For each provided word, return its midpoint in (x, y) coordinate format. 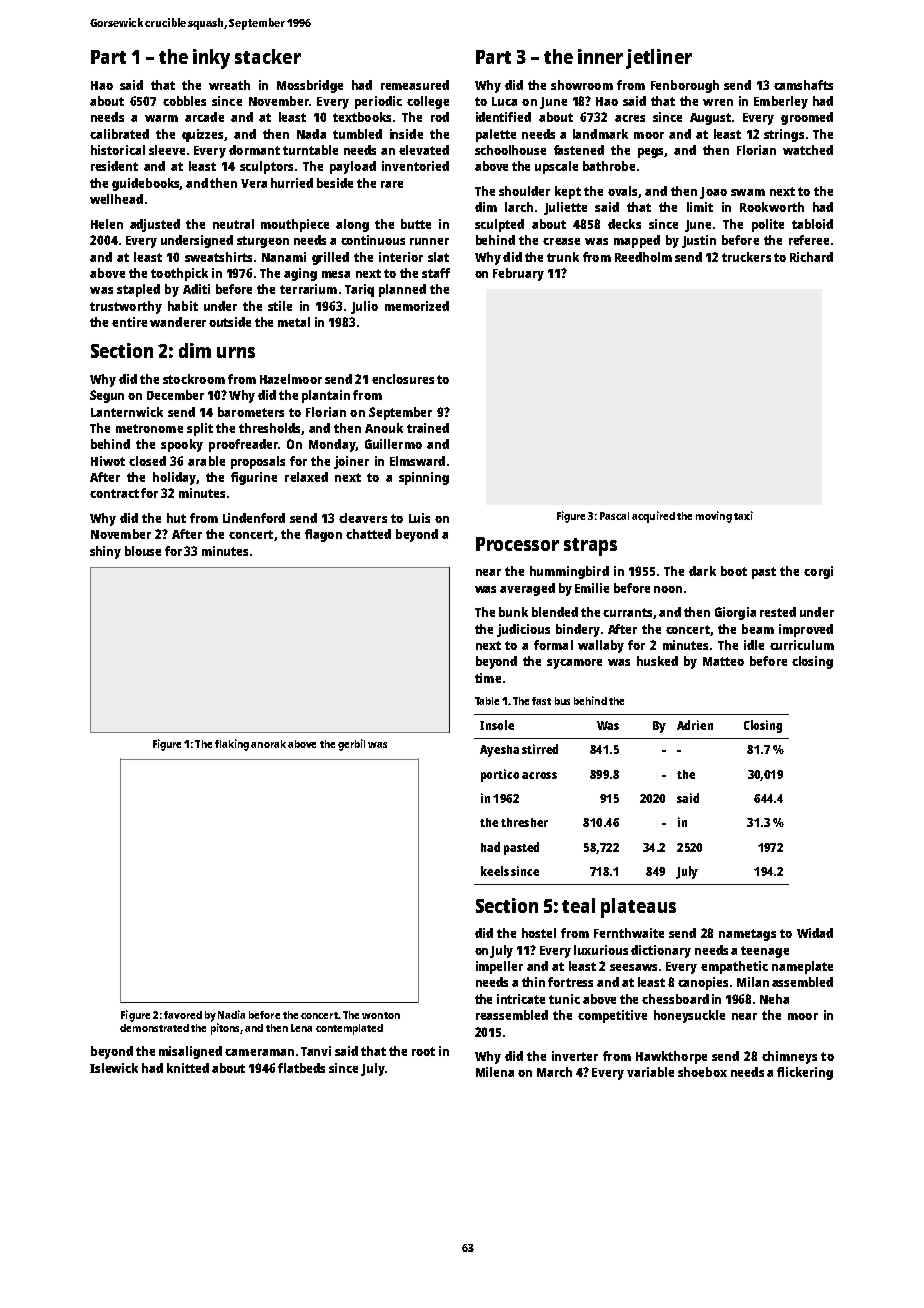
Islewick (114, 1068)
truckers (746, 257)
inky (211, 59)
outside (230, 322)
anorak (268, 744)
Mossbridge (310, 86)
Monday (332, 445)
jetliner (659, 59)
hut (176, 518)
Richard (811, 257)
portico (500, 775)
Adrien (695, 725)
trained (428, 428)
